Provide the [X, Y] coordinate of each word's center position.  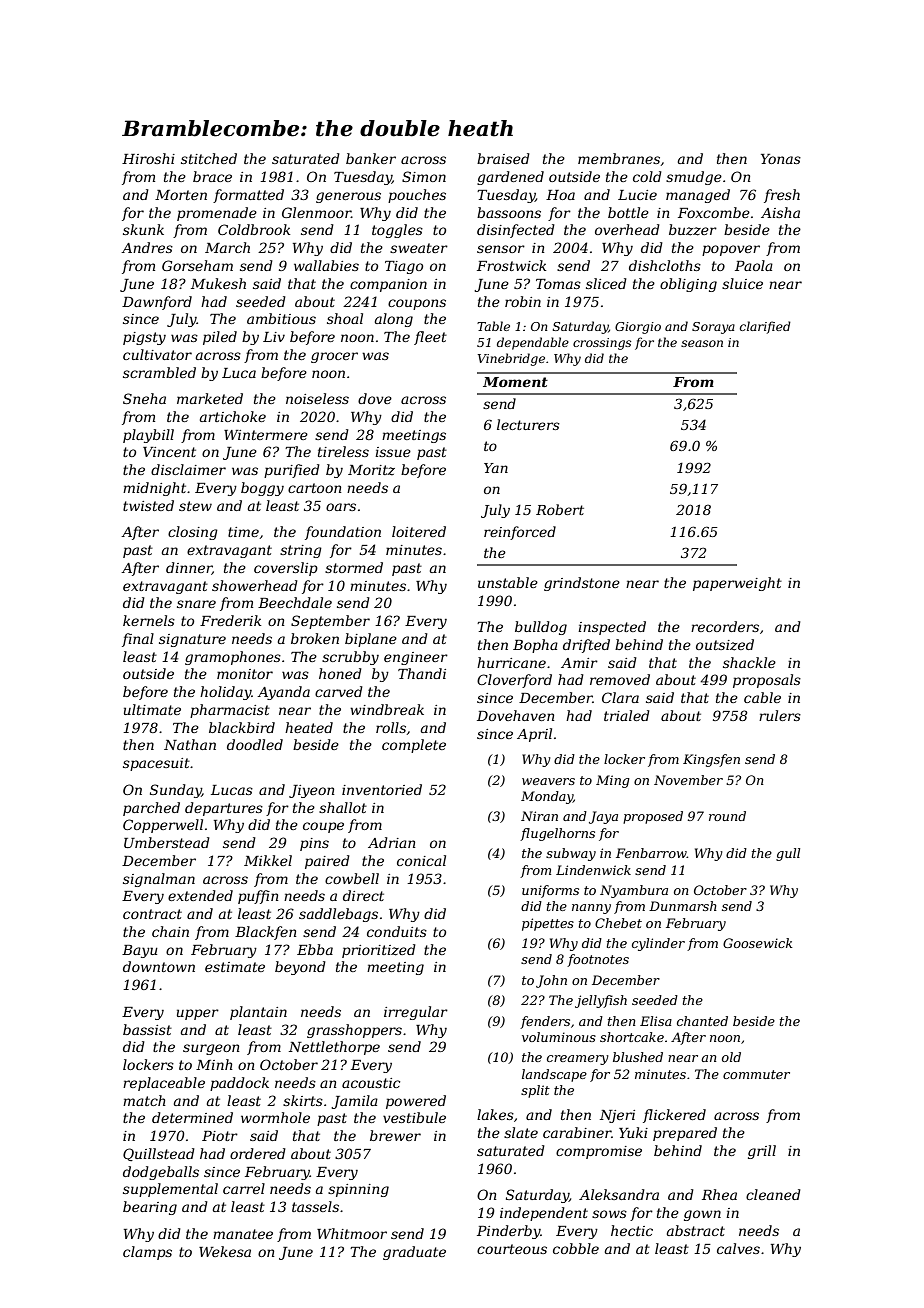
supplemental [170, 1190]
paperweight [737, 584]
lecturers [528, 424]
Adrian [392, 842]
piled [220, 338]
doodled [255, 744]
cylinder [658, 944]
